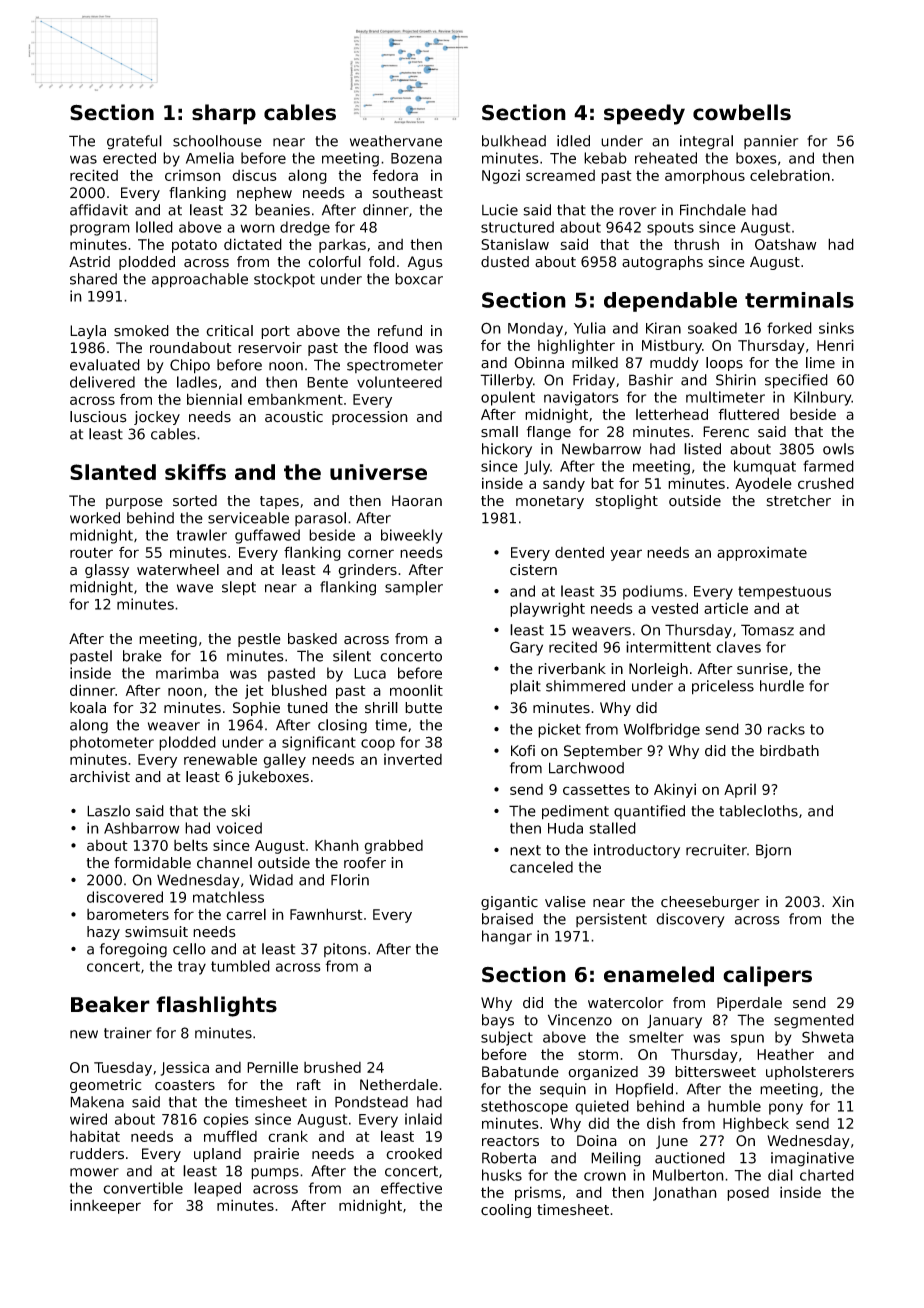 Image resolution: width=924 pixels, height=1308 pixels. I want to click on cowbells, so click(742, 112).
